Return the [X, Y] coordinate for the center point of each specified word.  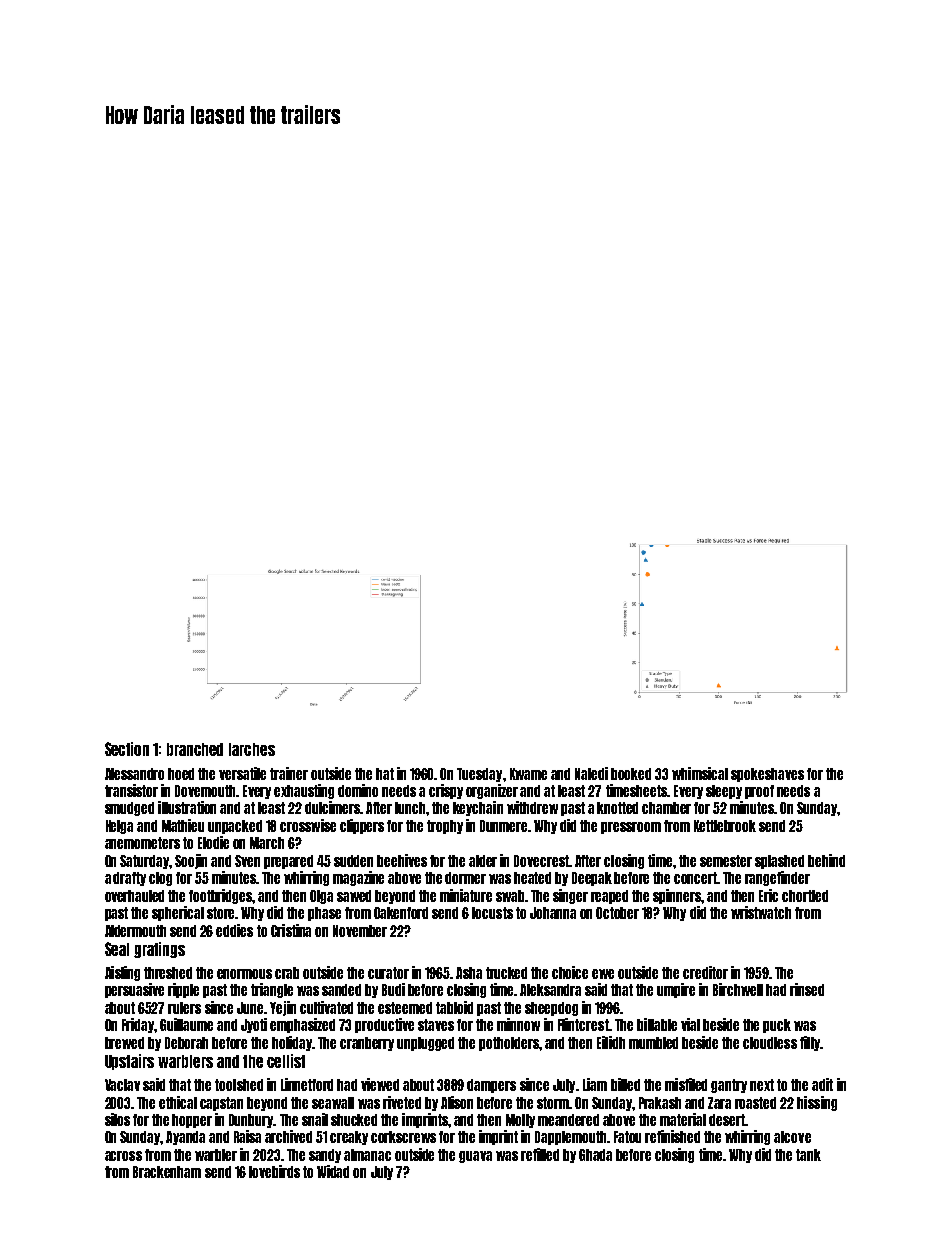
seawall [333, 1103]
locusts [492, 913]
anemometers [142, 843]
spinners [677, 896]
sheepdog [551, 1009]
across [123, 1156]
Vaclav [122, 1085]
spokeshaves [767, 775]
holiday [292, 1043]
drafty [129, 879]
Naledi [591, 773]
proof [759, 792]
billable [657, 1024]
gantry [729, 1086]
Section [127, 749]
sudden [353, 861]
